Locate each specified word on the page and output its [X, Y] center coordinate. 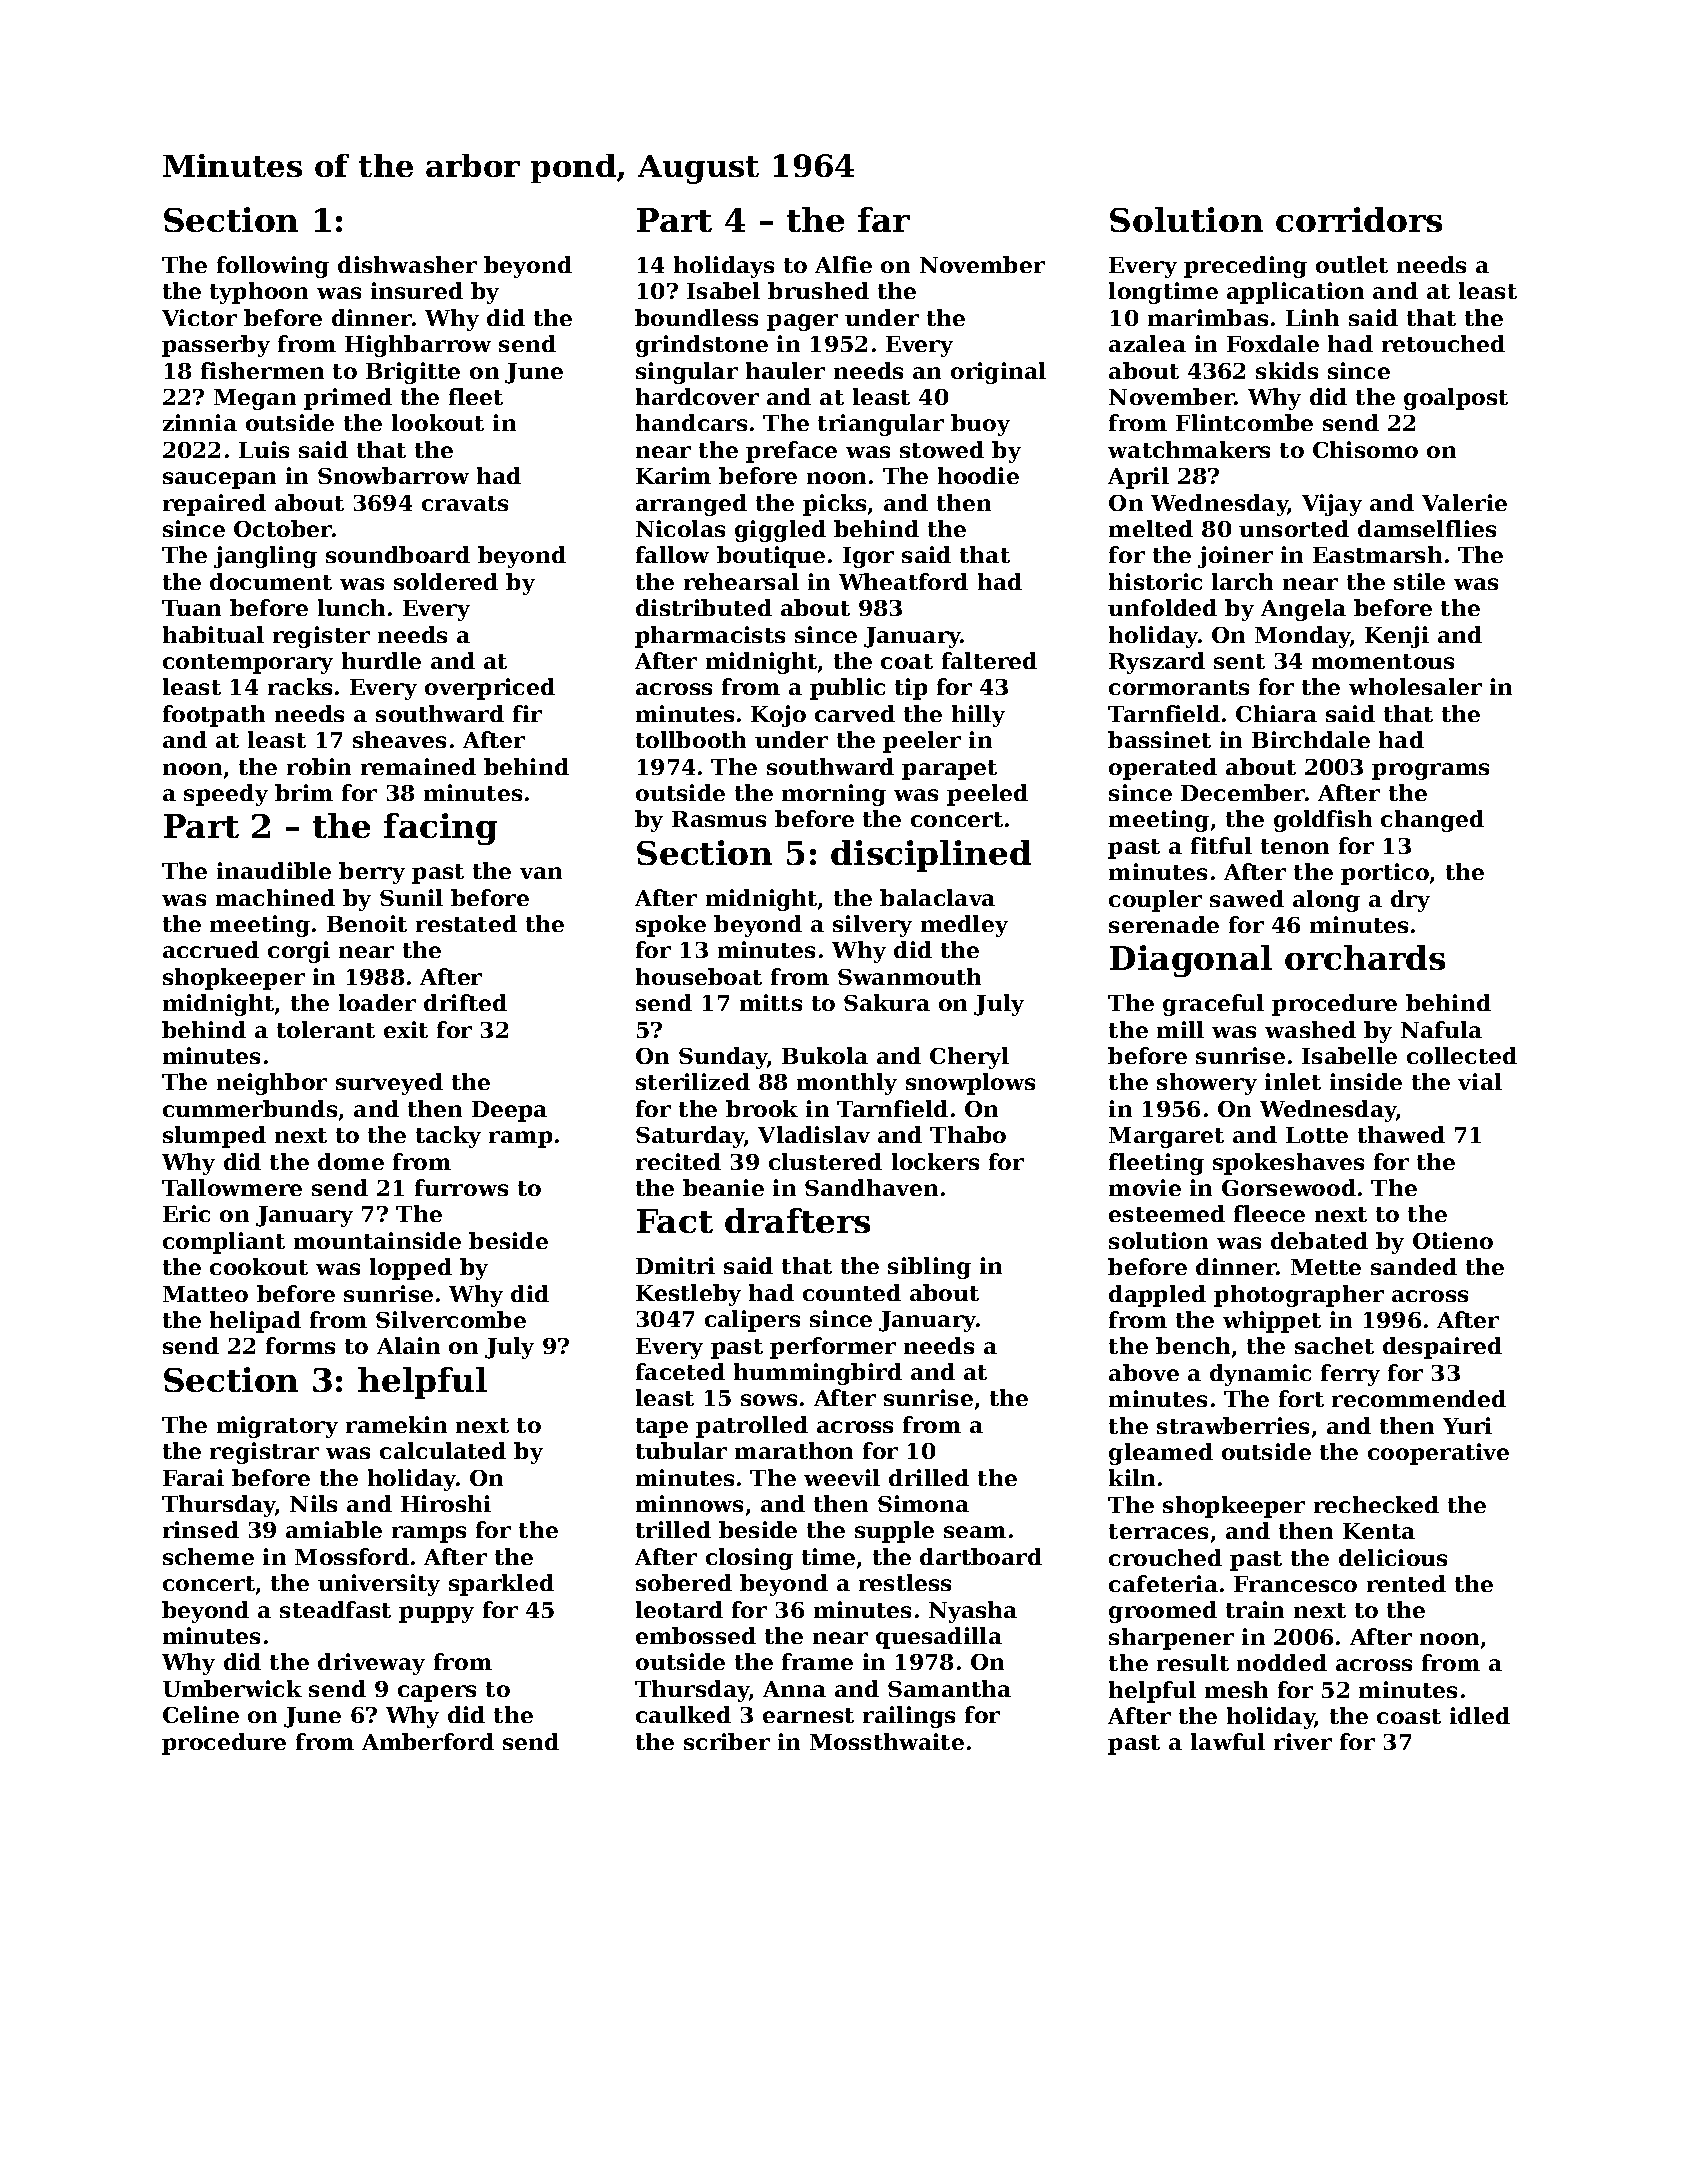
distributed [704, 607]
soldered [446, 581]
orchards [1365, 957]
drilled [929, 1477]
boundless [696, 317]
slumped [214, 1137]
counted [852, 1292]
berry [372, 873]
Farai [193, 1477]
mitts [771, 1002]
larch [1242, 581]
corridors [1359, 219]
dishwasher [407, 264]
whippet [1272, 1322]
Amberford [428, 1741]
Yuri [1467, 1425]
